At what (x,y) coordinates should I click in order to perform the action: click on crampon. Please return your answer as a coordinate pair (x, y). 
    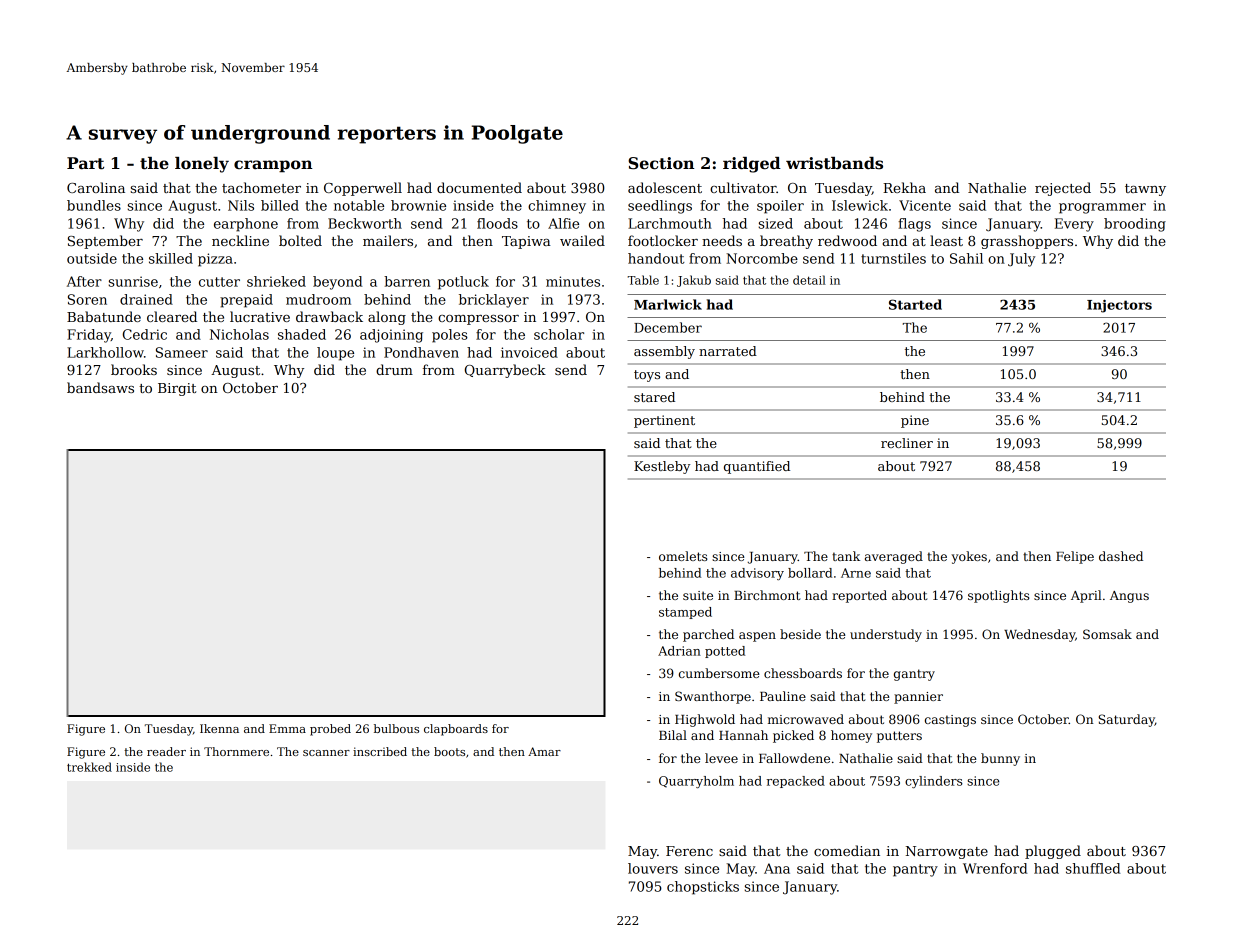
    Looking at the image, I should click on (273, 166).
